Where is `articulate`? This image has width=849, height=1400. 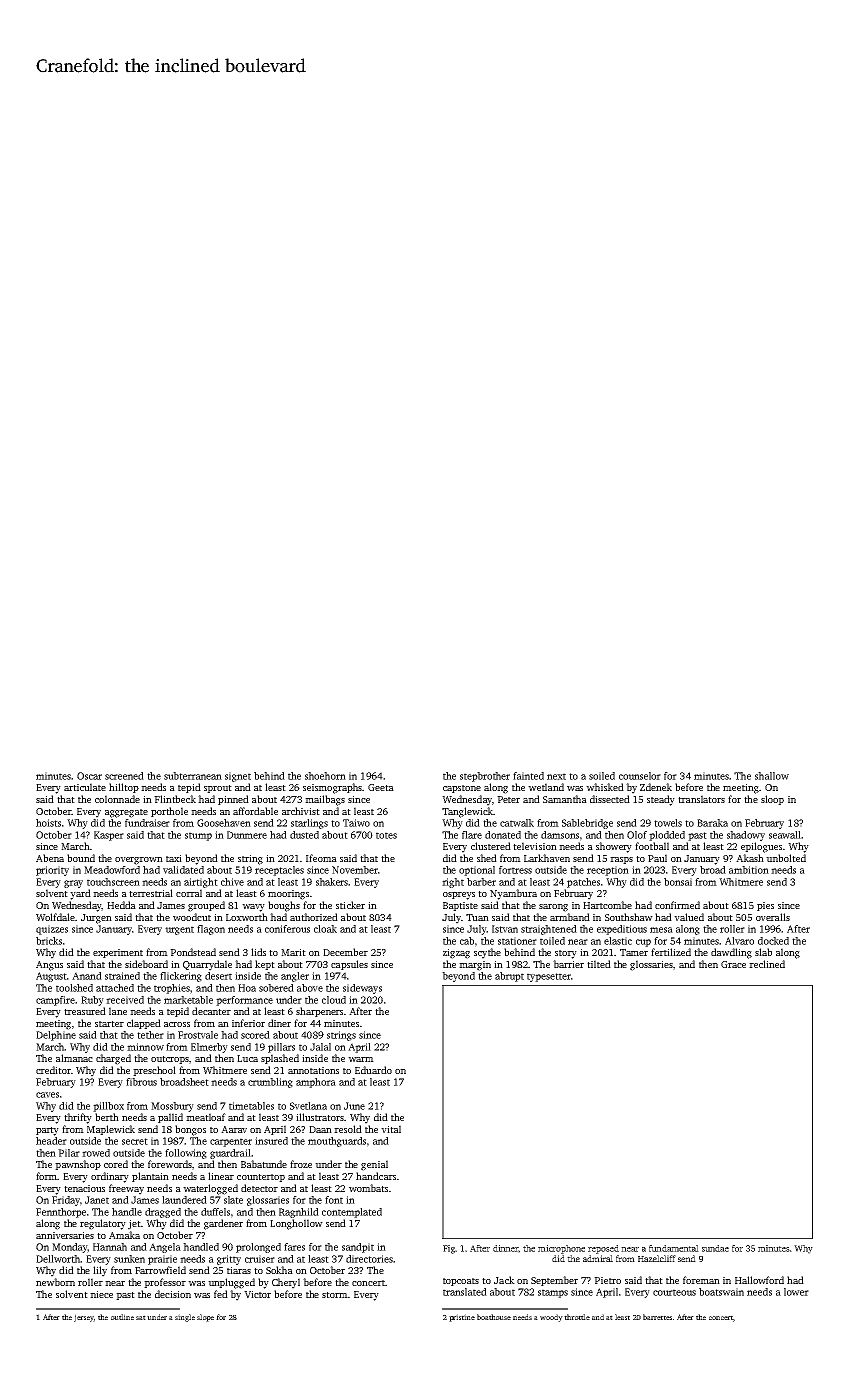 articulate is located at coordinates (85, 787).
